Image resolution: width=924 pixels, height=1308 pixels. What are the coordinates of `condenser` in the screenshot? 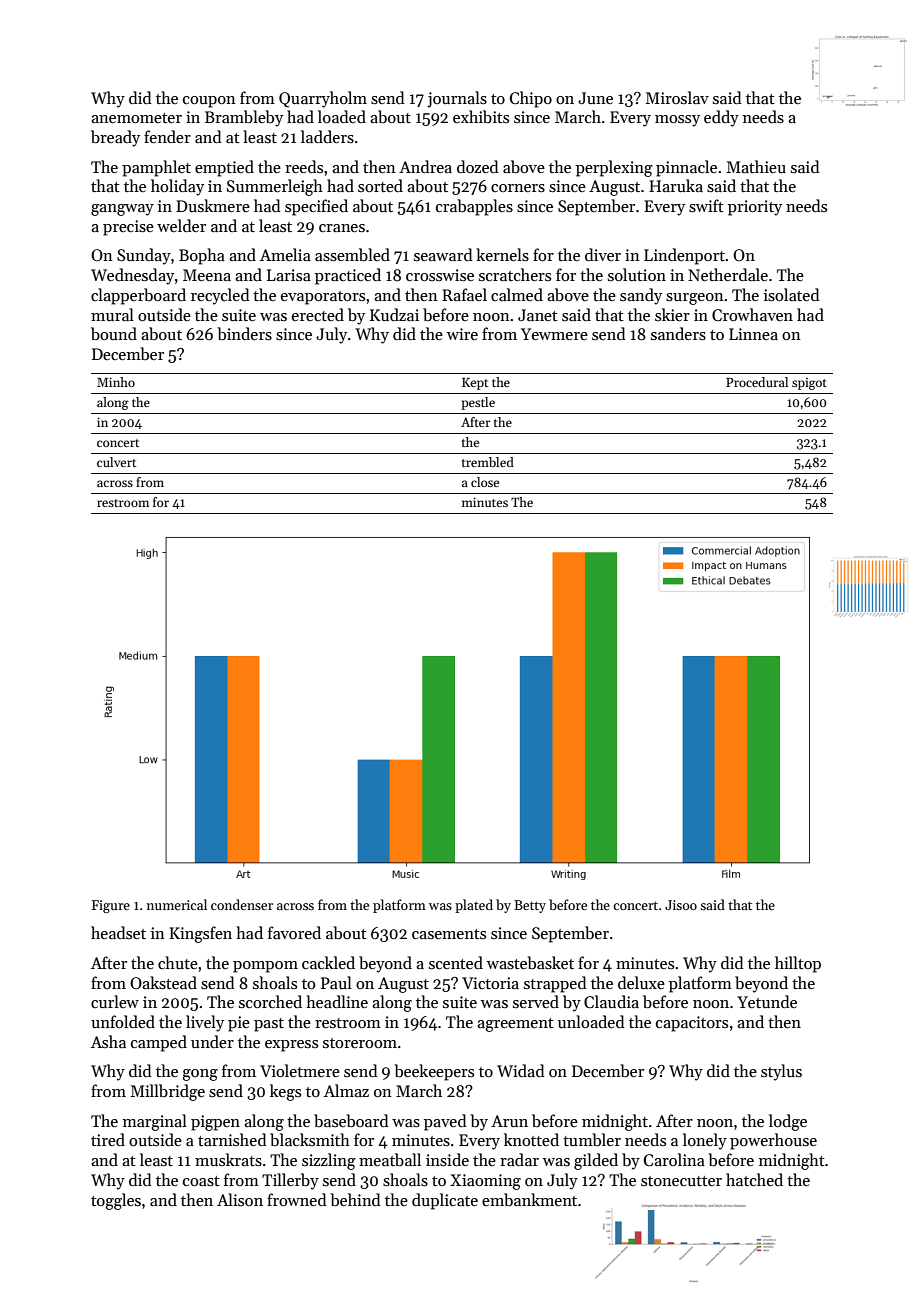 It's located at (242, 904).
